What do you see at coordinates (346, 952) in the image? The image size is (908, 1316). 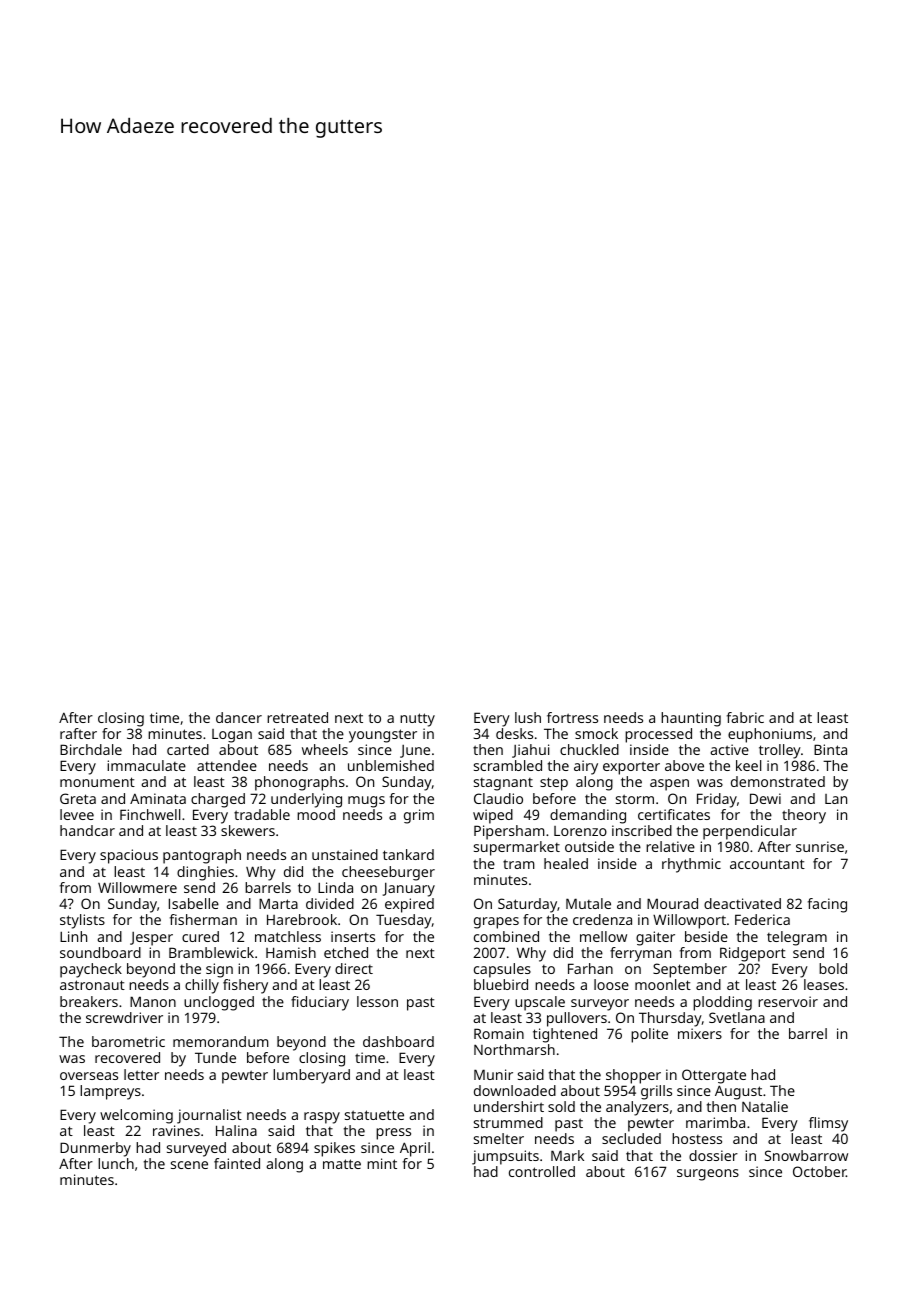 I see `etched` at bounding box center [346, 952].
